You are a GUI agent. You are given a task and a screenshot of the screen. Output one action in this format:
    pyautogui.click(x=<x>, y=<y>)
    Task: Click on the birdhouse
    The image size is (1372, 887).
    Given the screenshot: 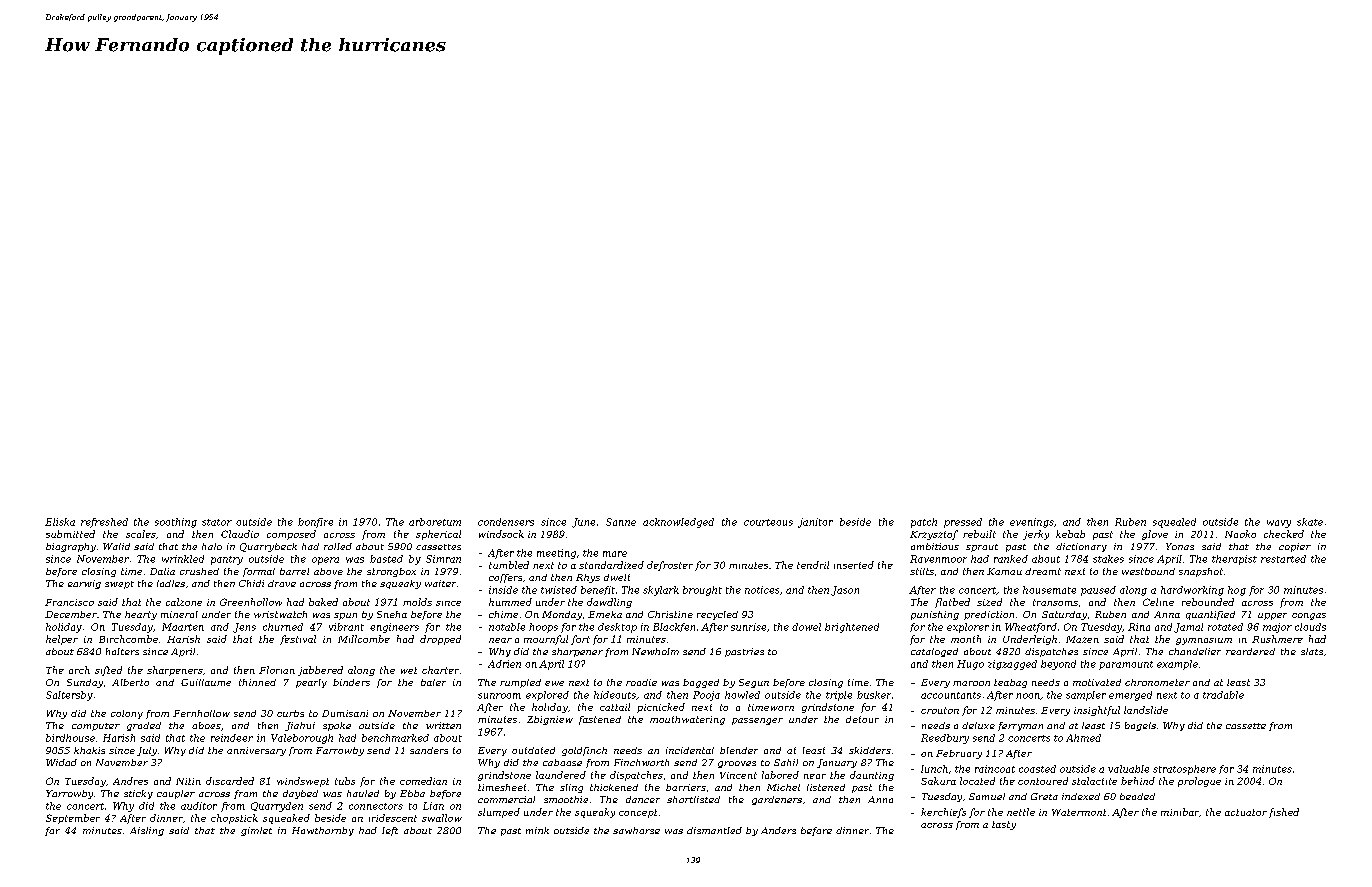 What is the action you would take?
    pyautogui.click(x=70, y=738)
